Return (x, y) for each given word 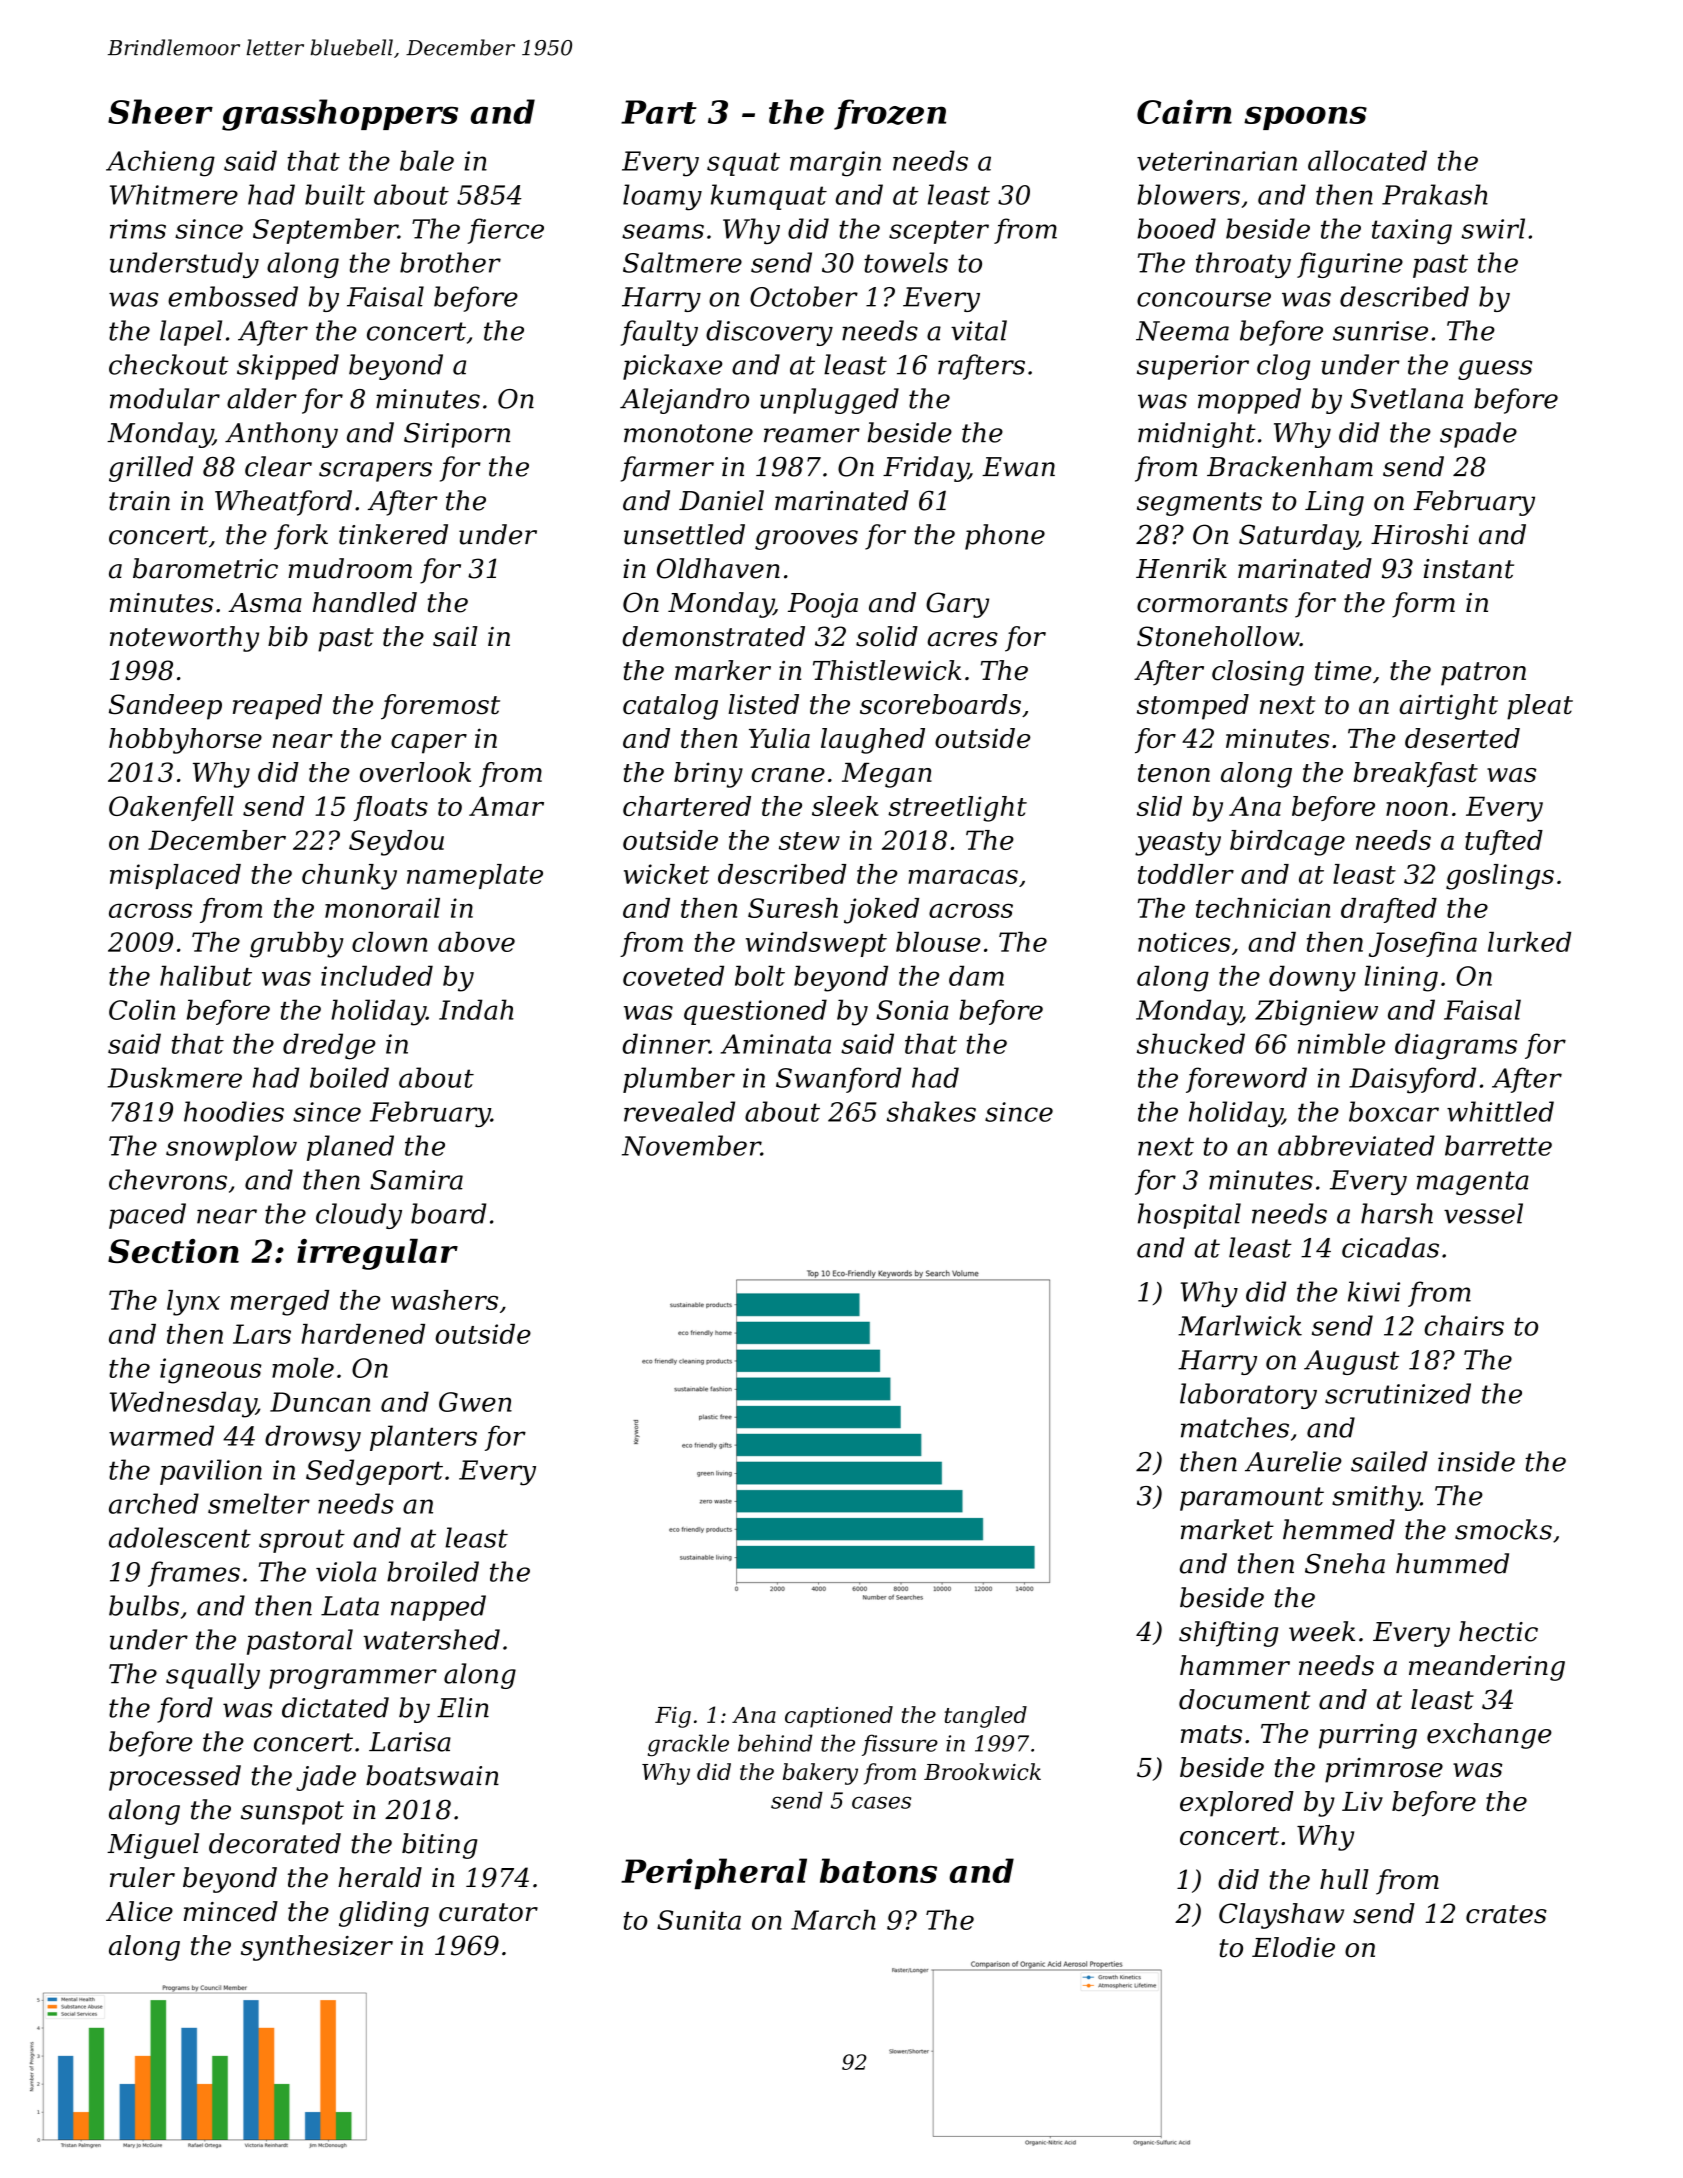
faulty (659, 333)
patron (1483, 674)
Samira (417, 1180)
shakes (931, 1111)
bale (427, 160)
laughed (873, 741)
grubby (297, 945)
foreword (1246, 1080)
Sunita (699, 1920)
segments (1199, 504)
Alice (139, 1911)
